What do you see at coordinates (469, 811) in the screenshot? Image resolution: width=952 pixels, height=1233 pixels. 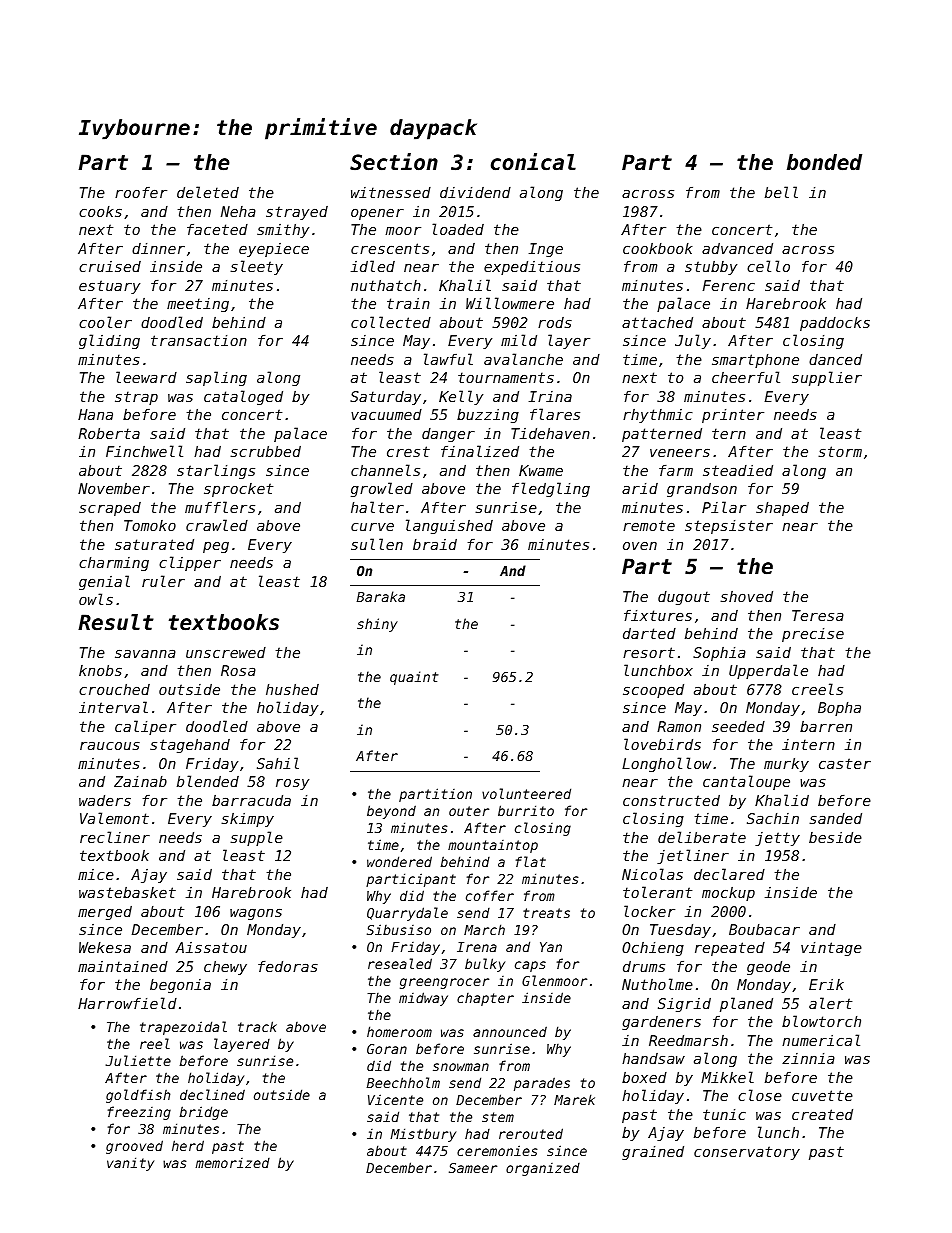 I see `outer` at bounding box center [469, 811].
